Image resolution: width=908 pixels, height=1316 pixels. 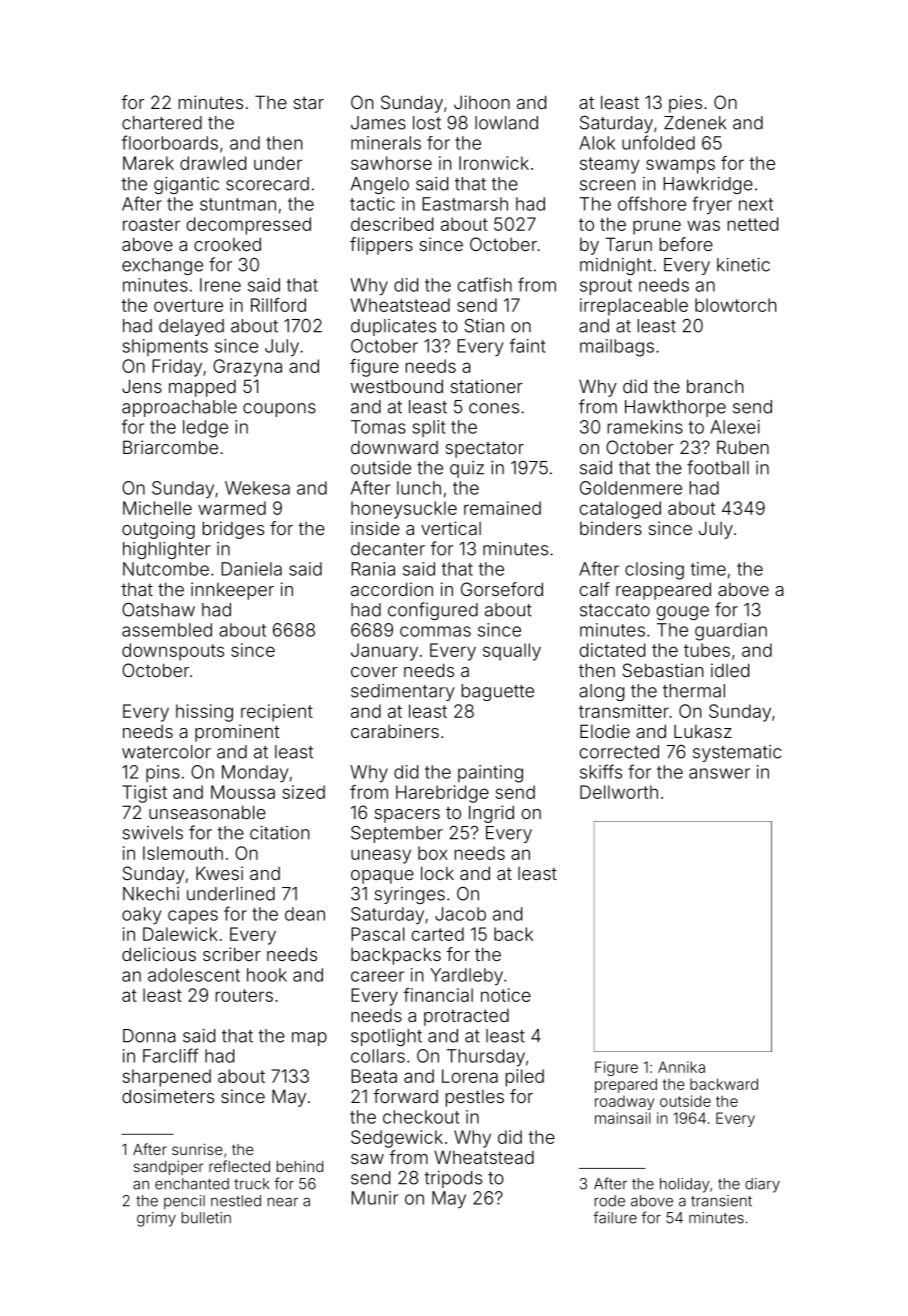 What do you see at coordinates (374, 1076) in the screenshot?
I see `Beata` at bounding box center [374, 1076].
